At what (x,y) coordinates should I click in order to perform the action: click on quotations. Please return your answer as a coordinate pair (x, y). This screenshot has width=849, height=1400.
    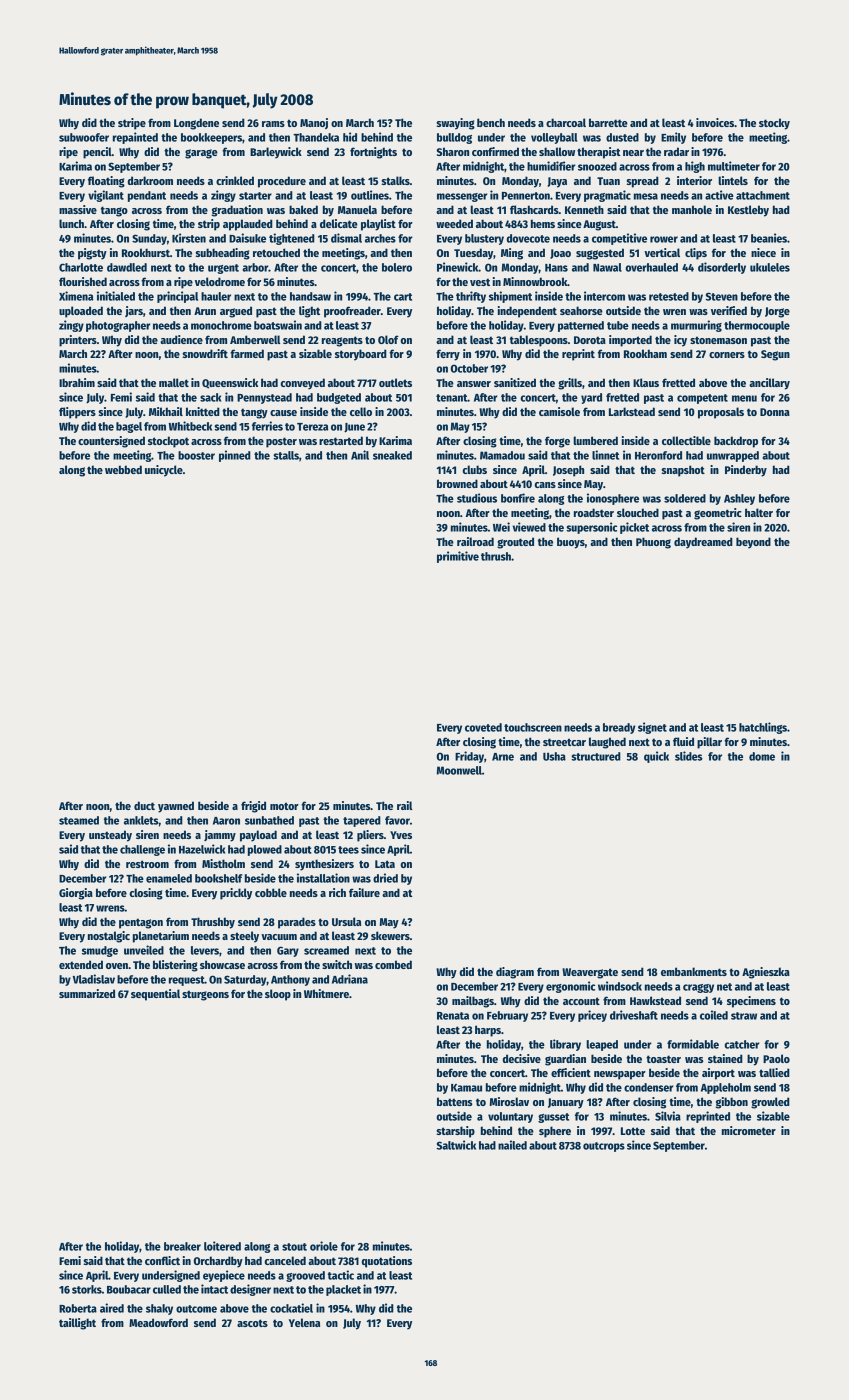
    Looking at the image, I should click on (387, 1262).
